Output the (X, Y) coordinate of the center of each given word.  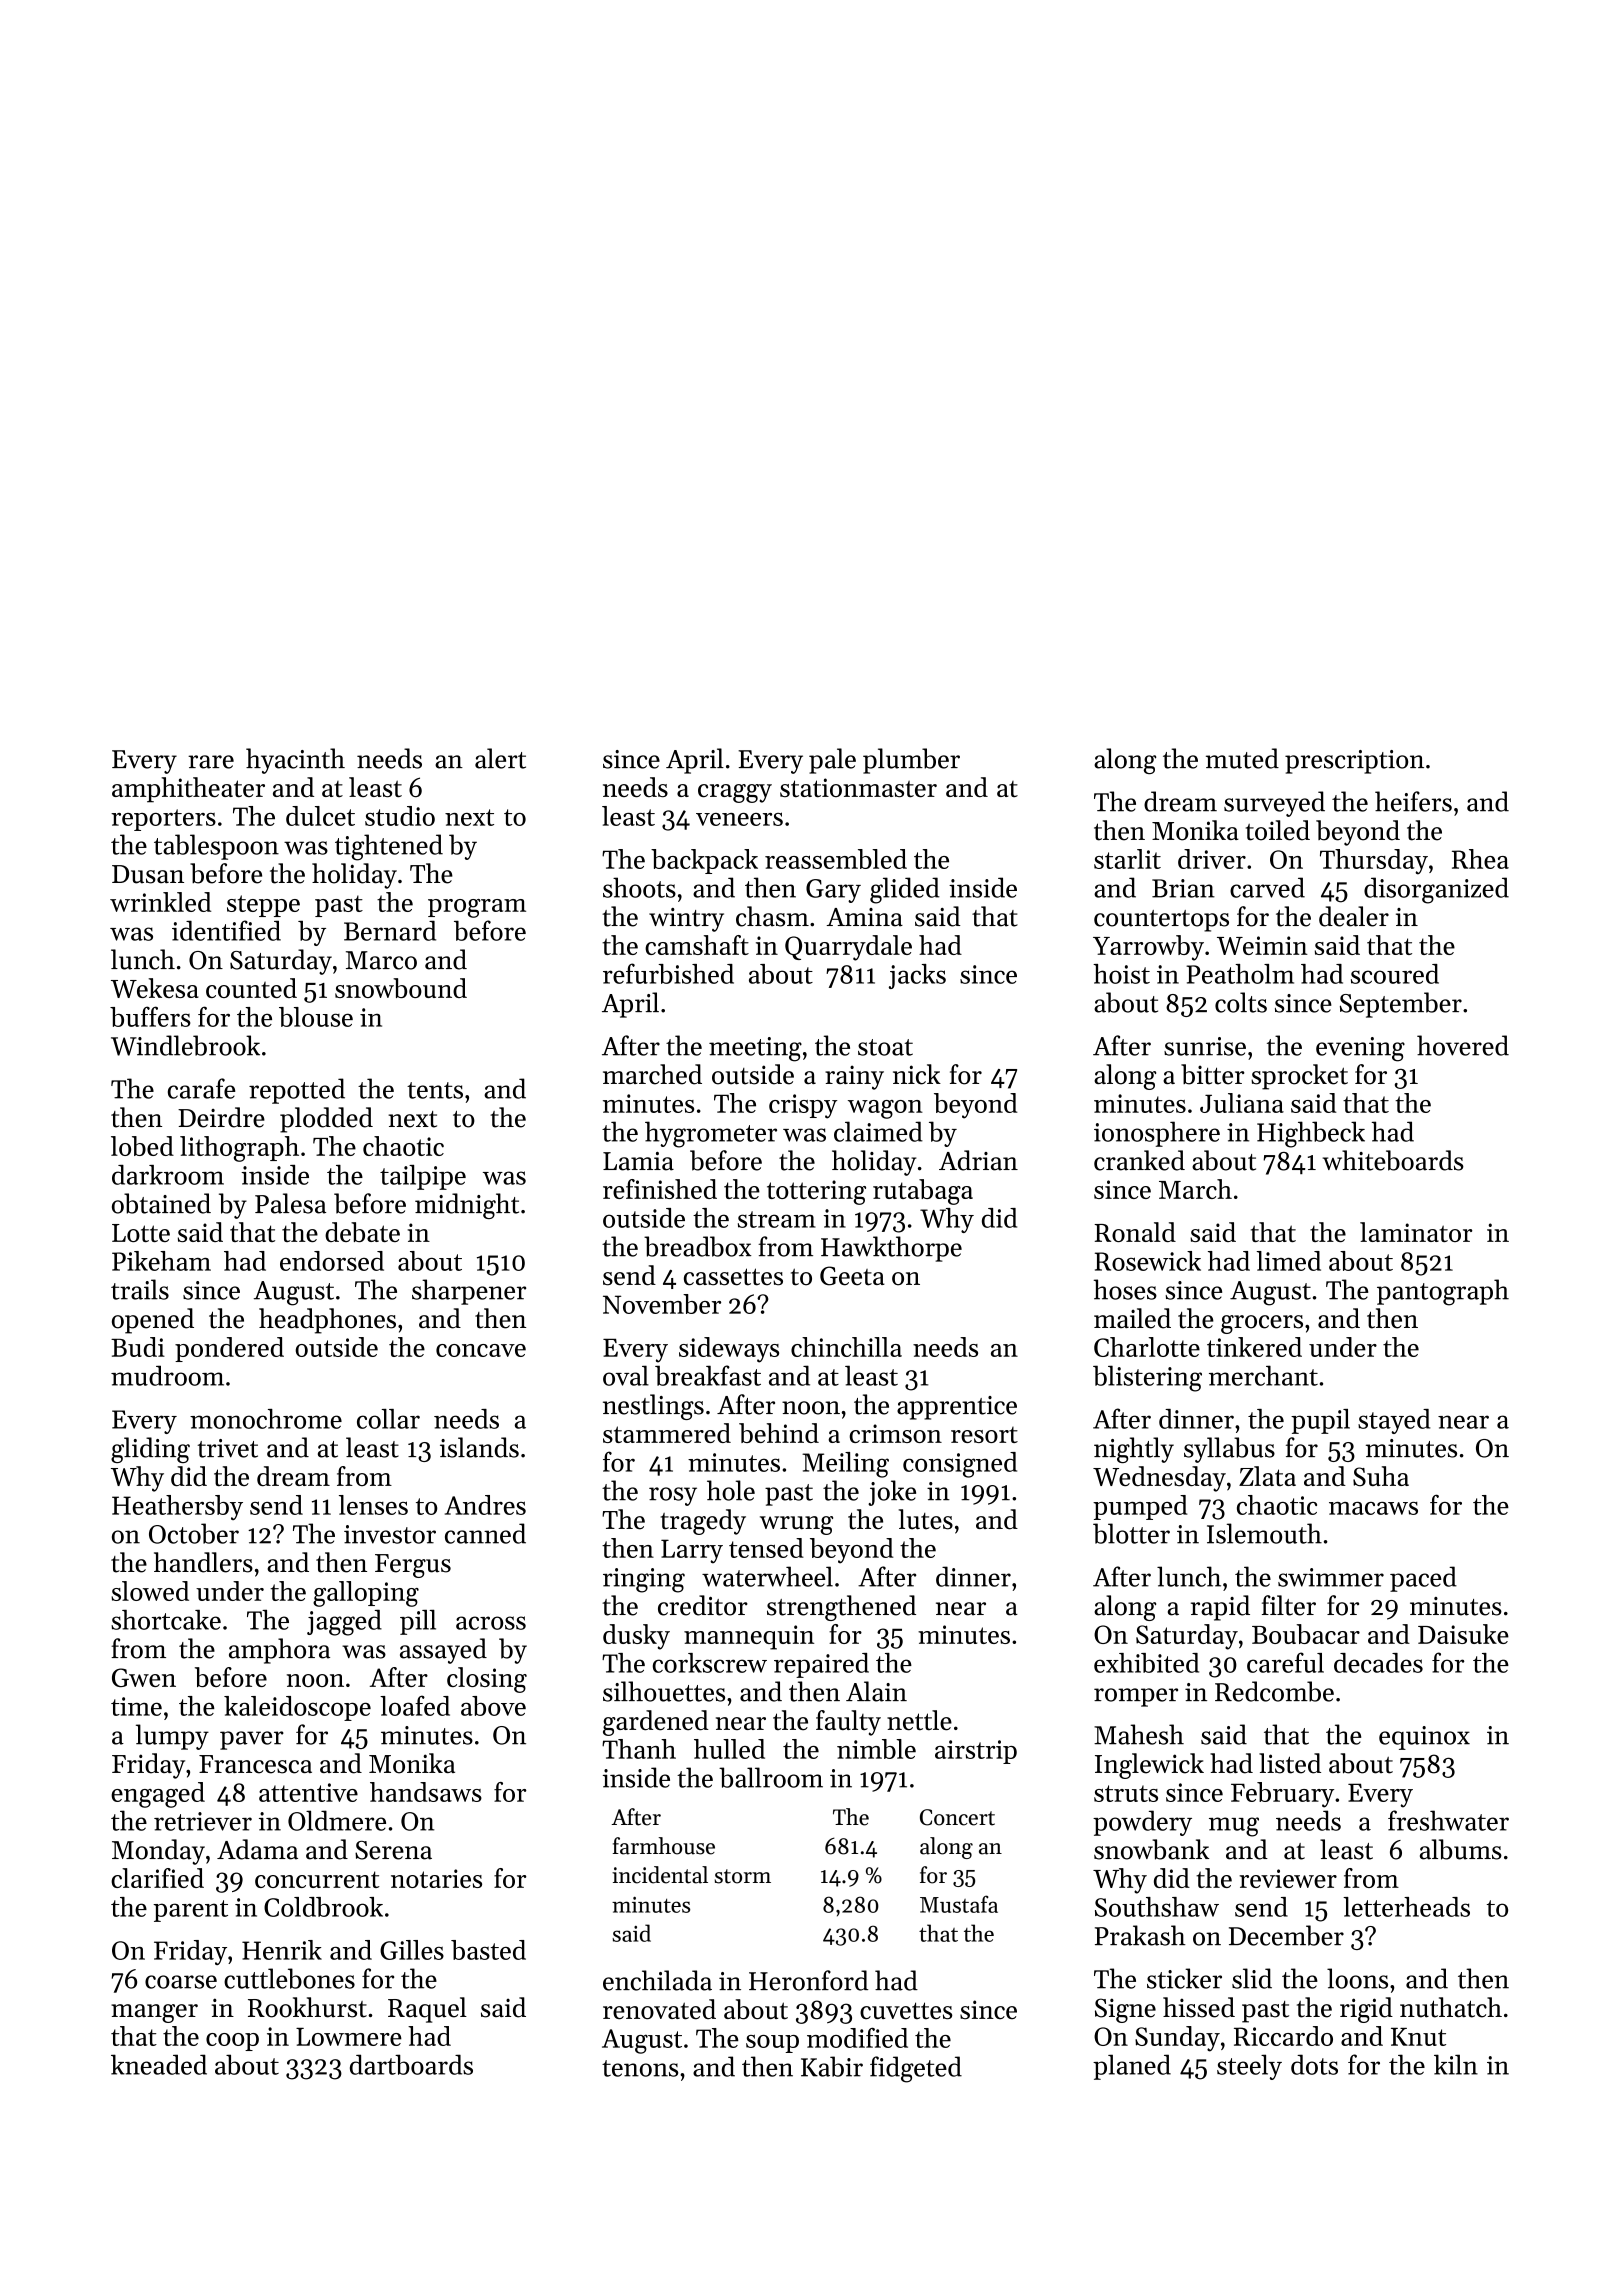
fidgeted (916, 2069)
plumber (911, 761)
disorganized (1436, 890)
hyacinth (295, 761)
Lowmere (349, 2037)
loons (1357, 1978)
